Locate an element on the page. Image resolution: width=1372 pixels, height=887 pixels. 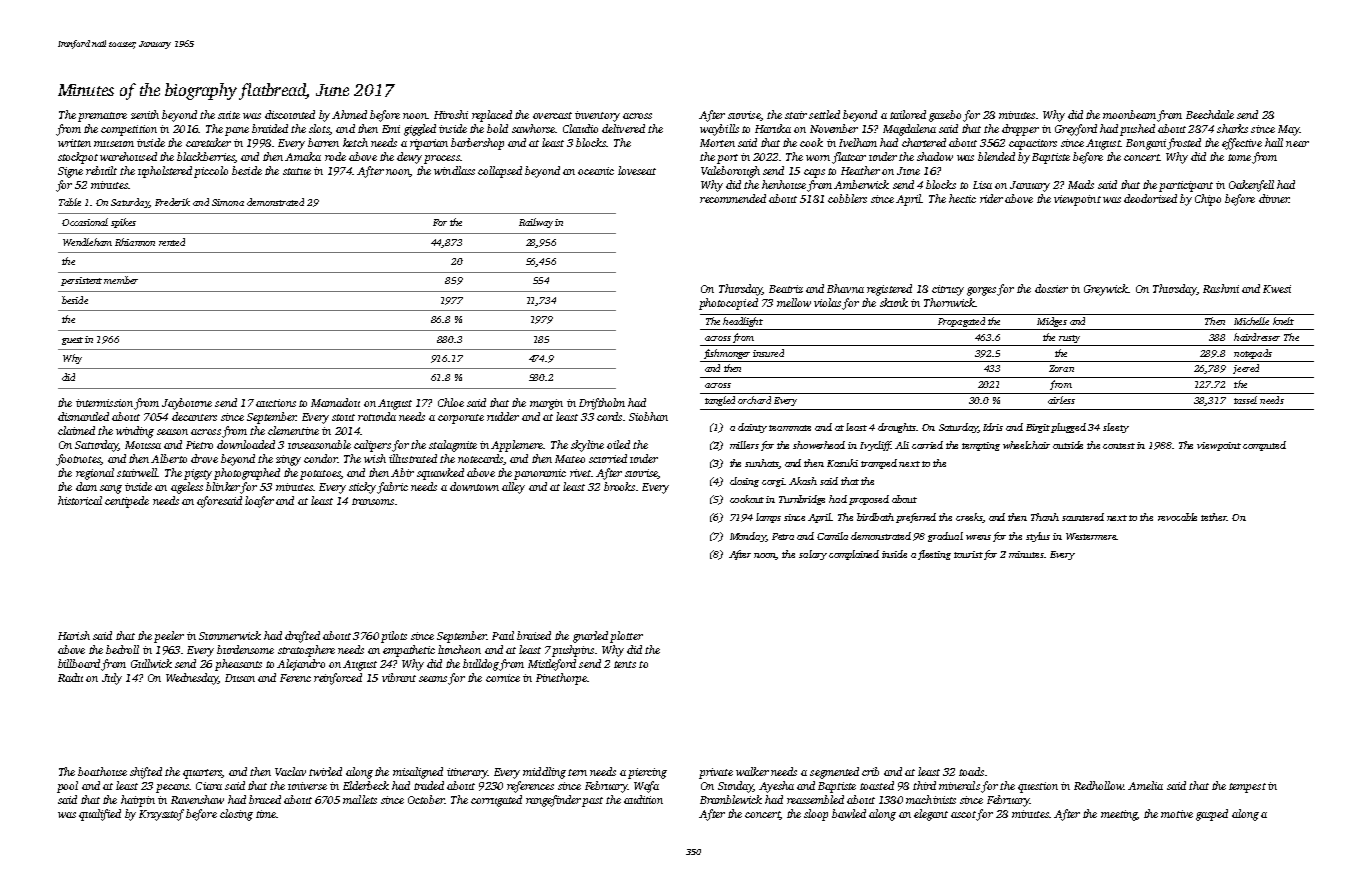
quarters is located at coordinates (202, 774).
